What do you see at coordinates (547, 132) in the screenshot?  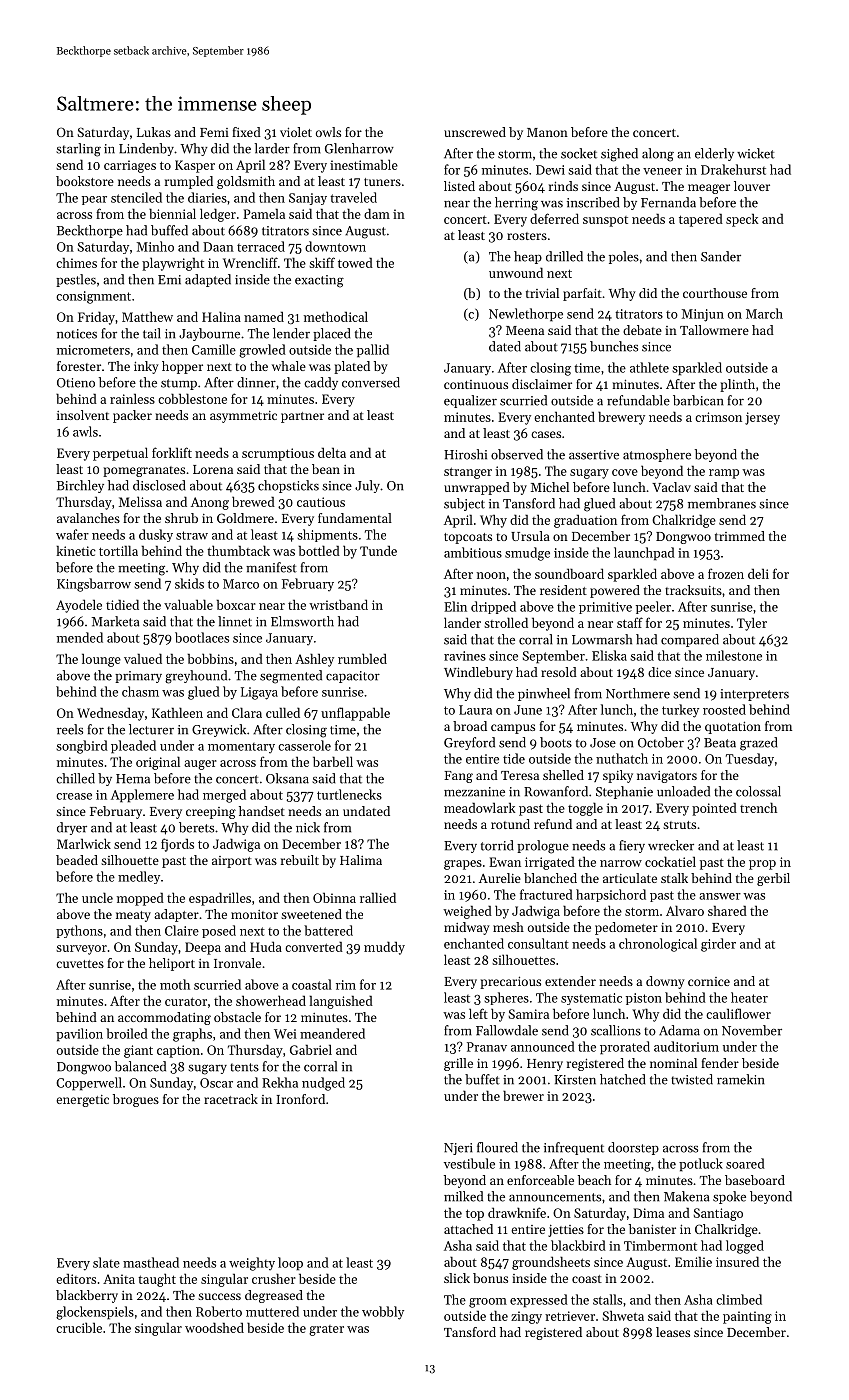 I see `Manon` at bounding box center [547, 132].
